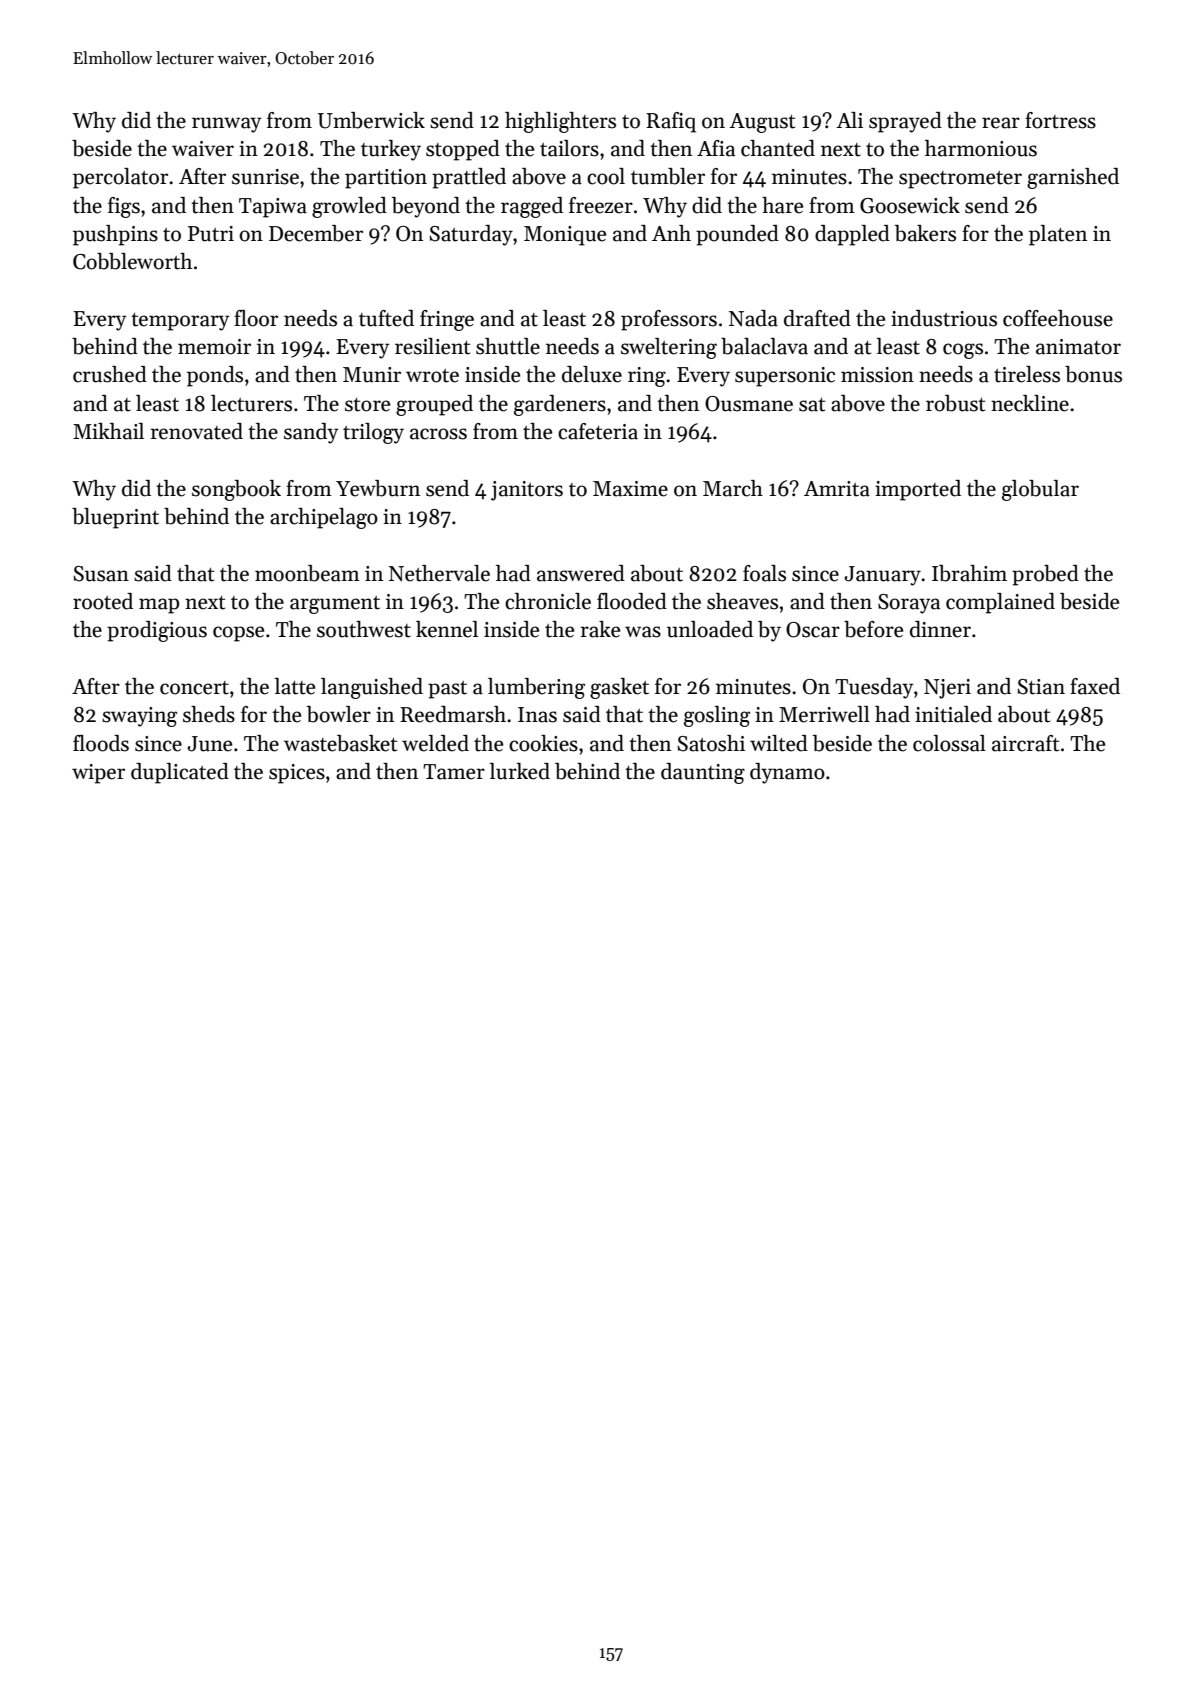 Image resolution: width=1198 pixels, height=1694 pixels. I want to click on dynamo, so click(787, 773).
